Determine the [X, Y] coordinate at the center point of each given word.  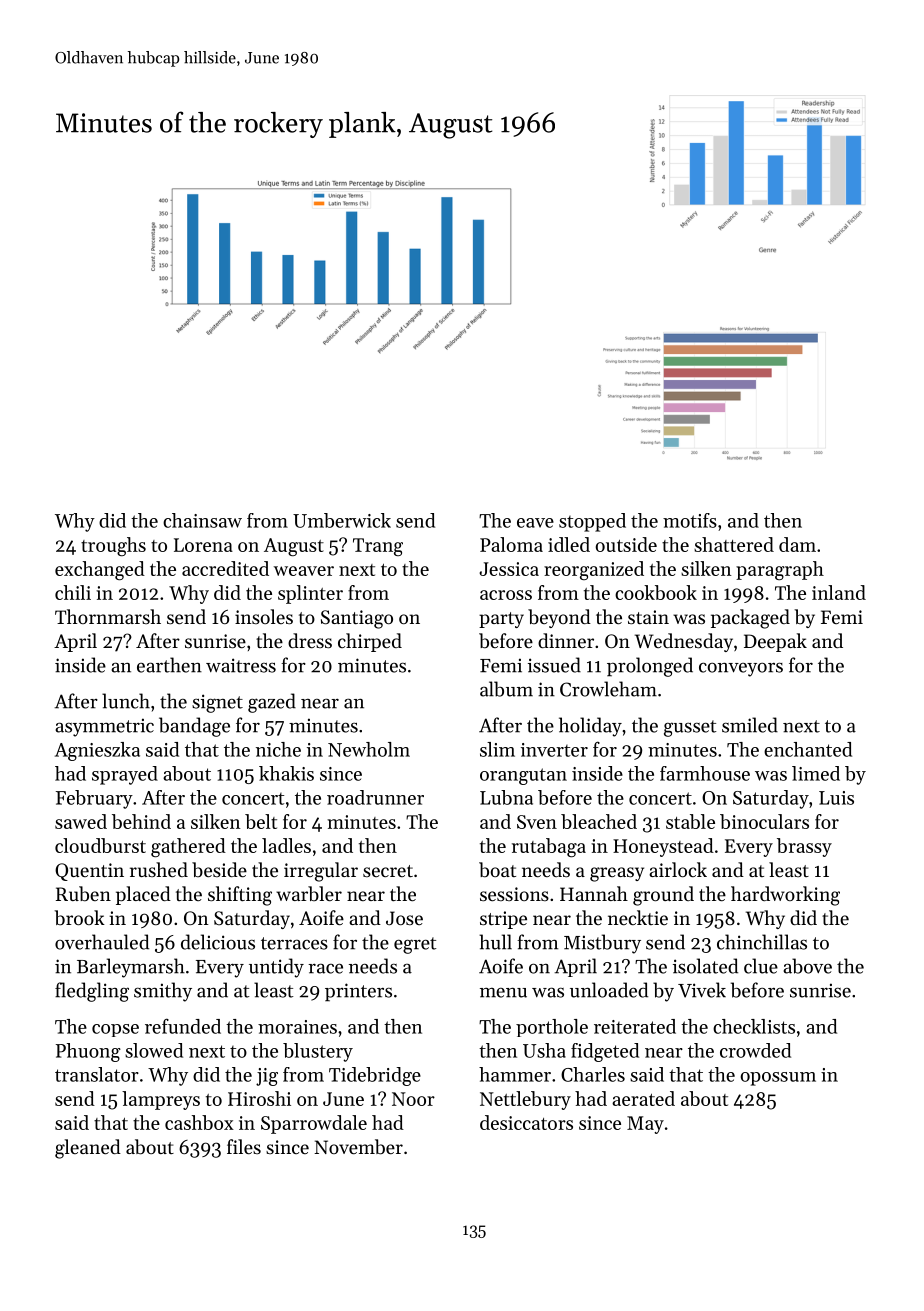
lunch [126, 701]
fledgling [92, 992]
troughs [113, 546]
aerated [643, 1098]
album [506, 689]
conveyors [741, 669]
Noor [413, 1099]
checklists [754, 1026]
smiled [750, 725]
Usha [544, 1050]
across [506, 595]
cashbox [199, 1122]
